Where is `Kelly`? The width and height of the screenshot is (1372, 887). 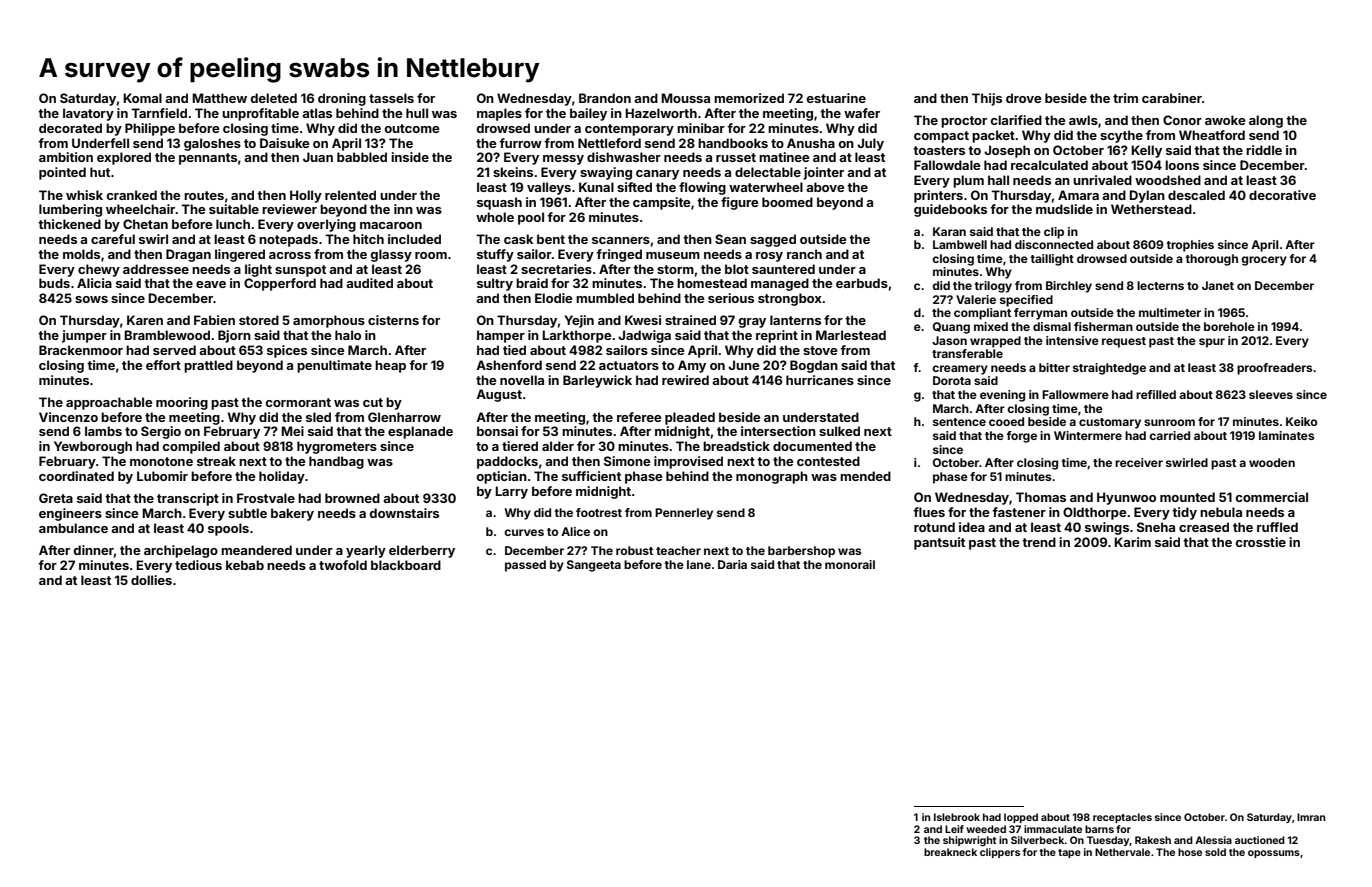 Kelly is located at coordinates (1146, 151).
